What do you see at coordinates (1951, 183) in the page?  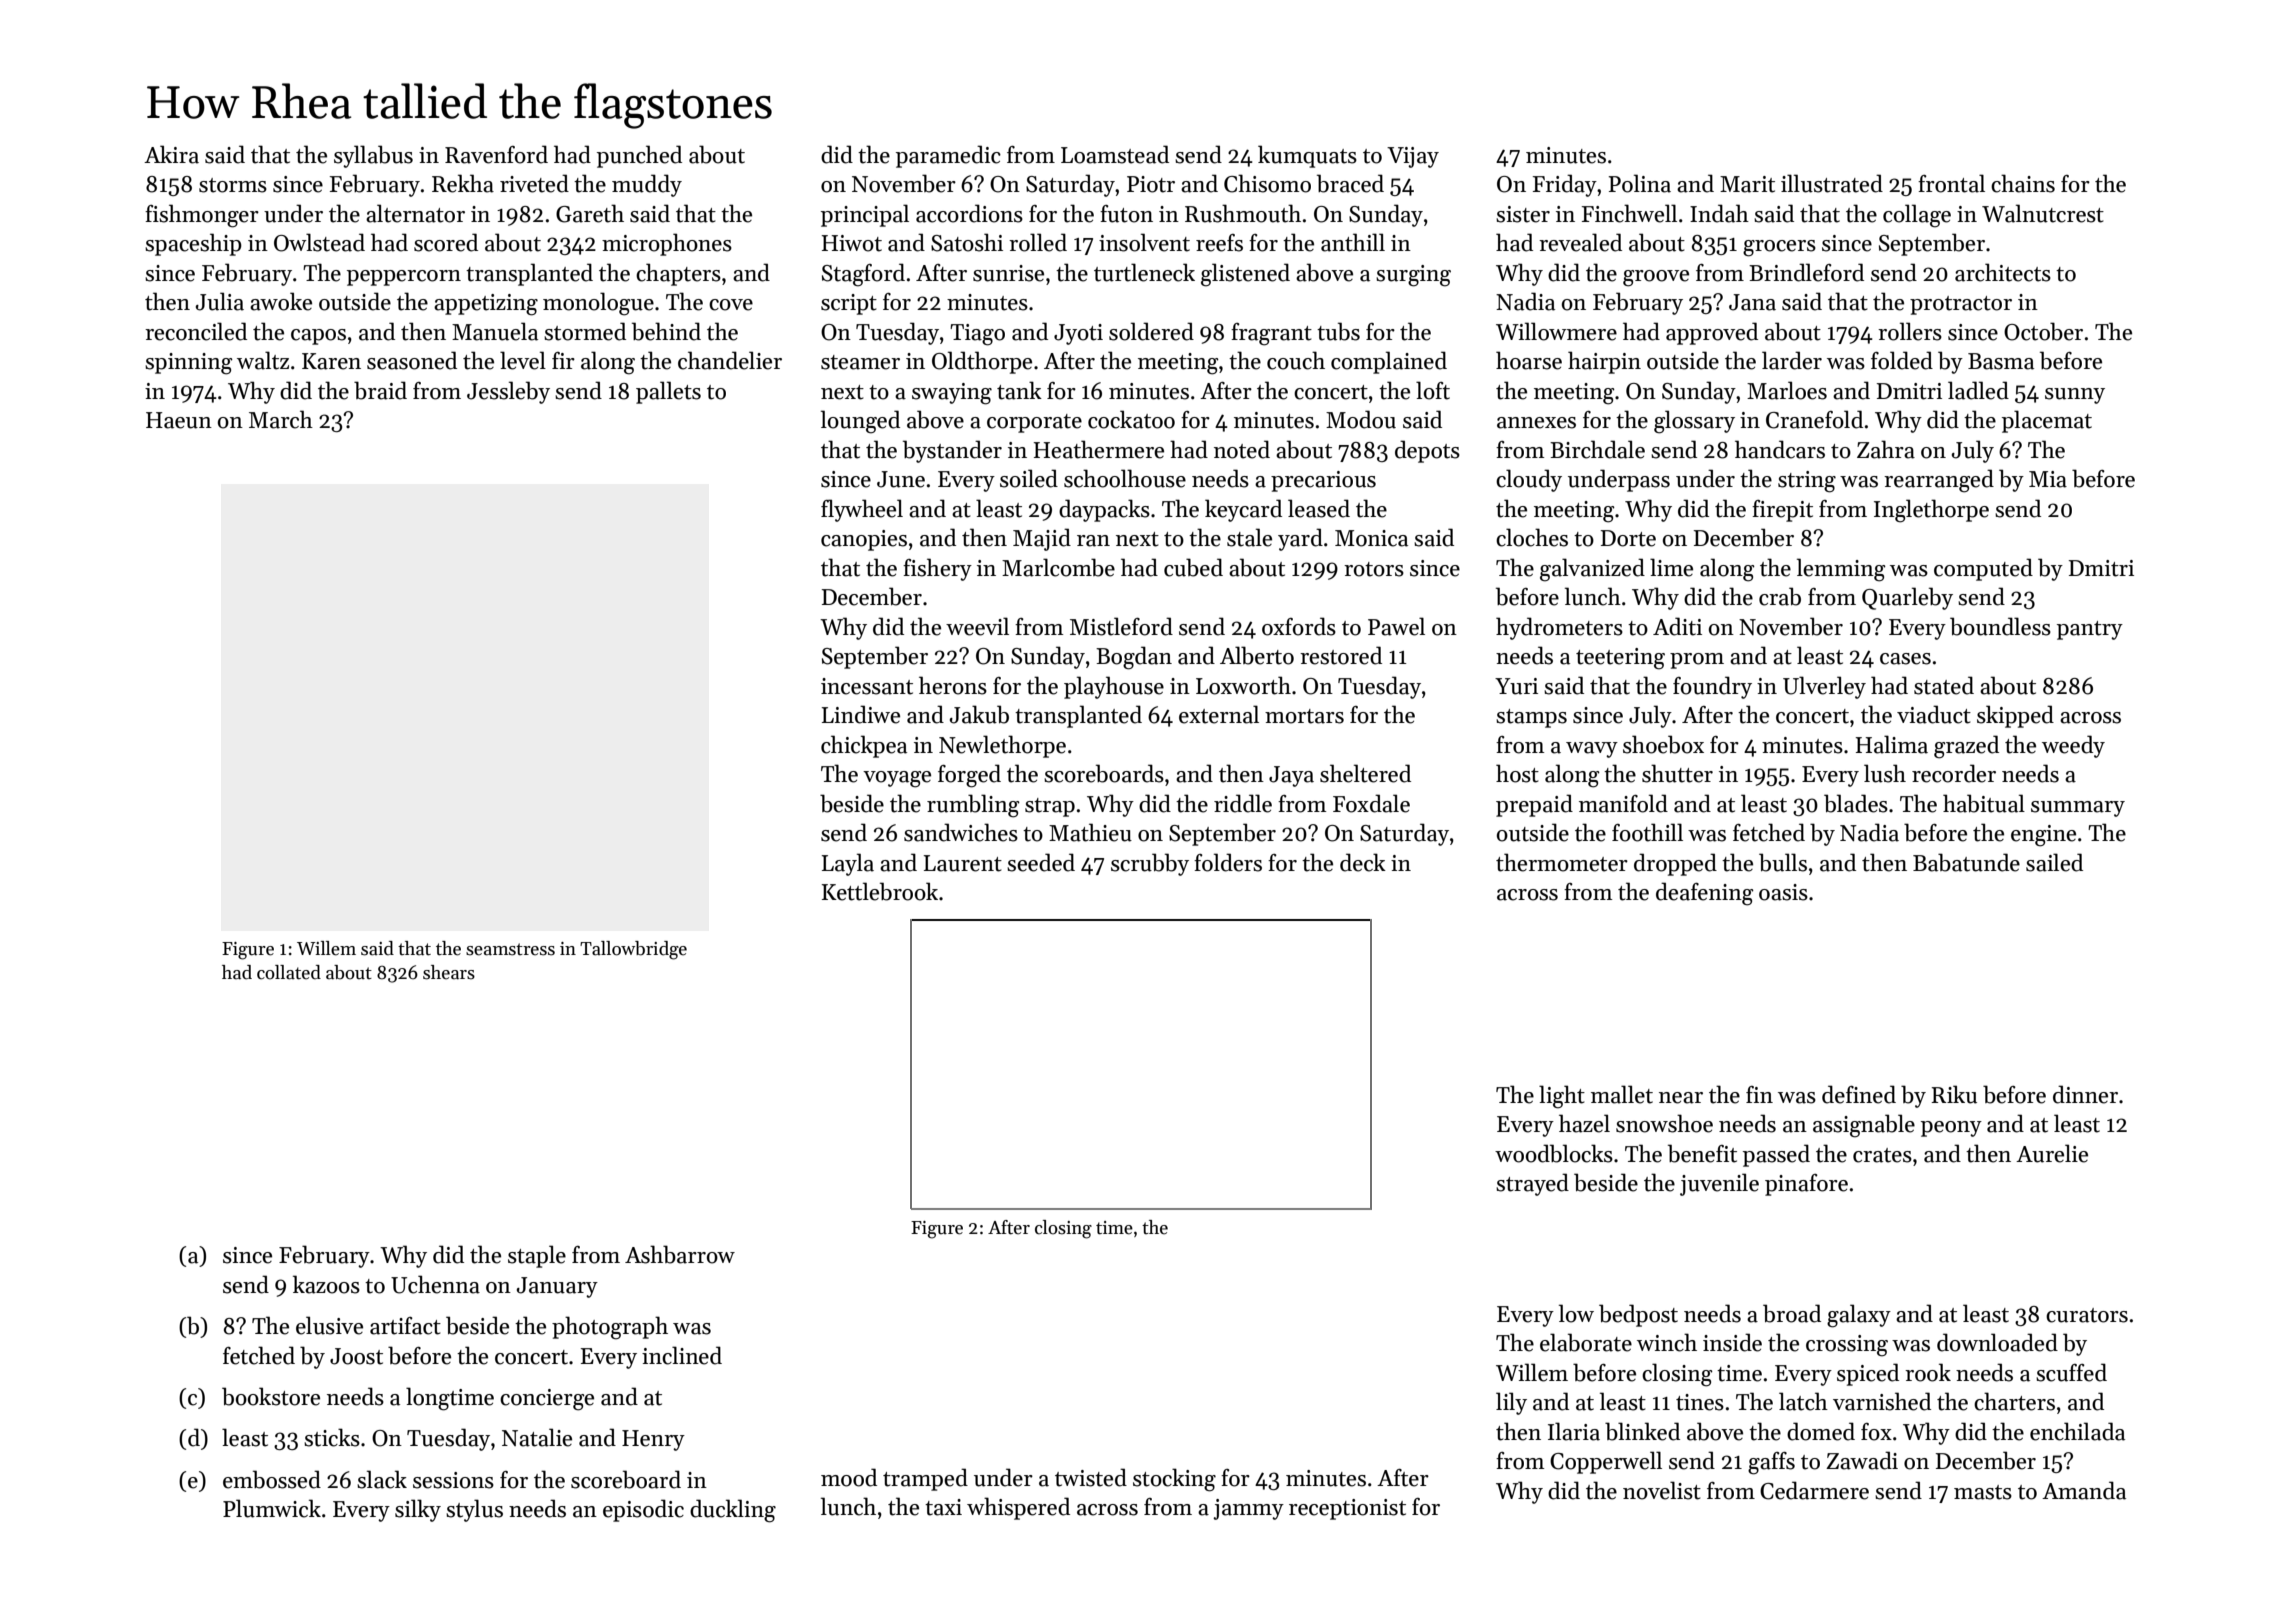 I see `frontal` at bounding box center [1951, 183].
